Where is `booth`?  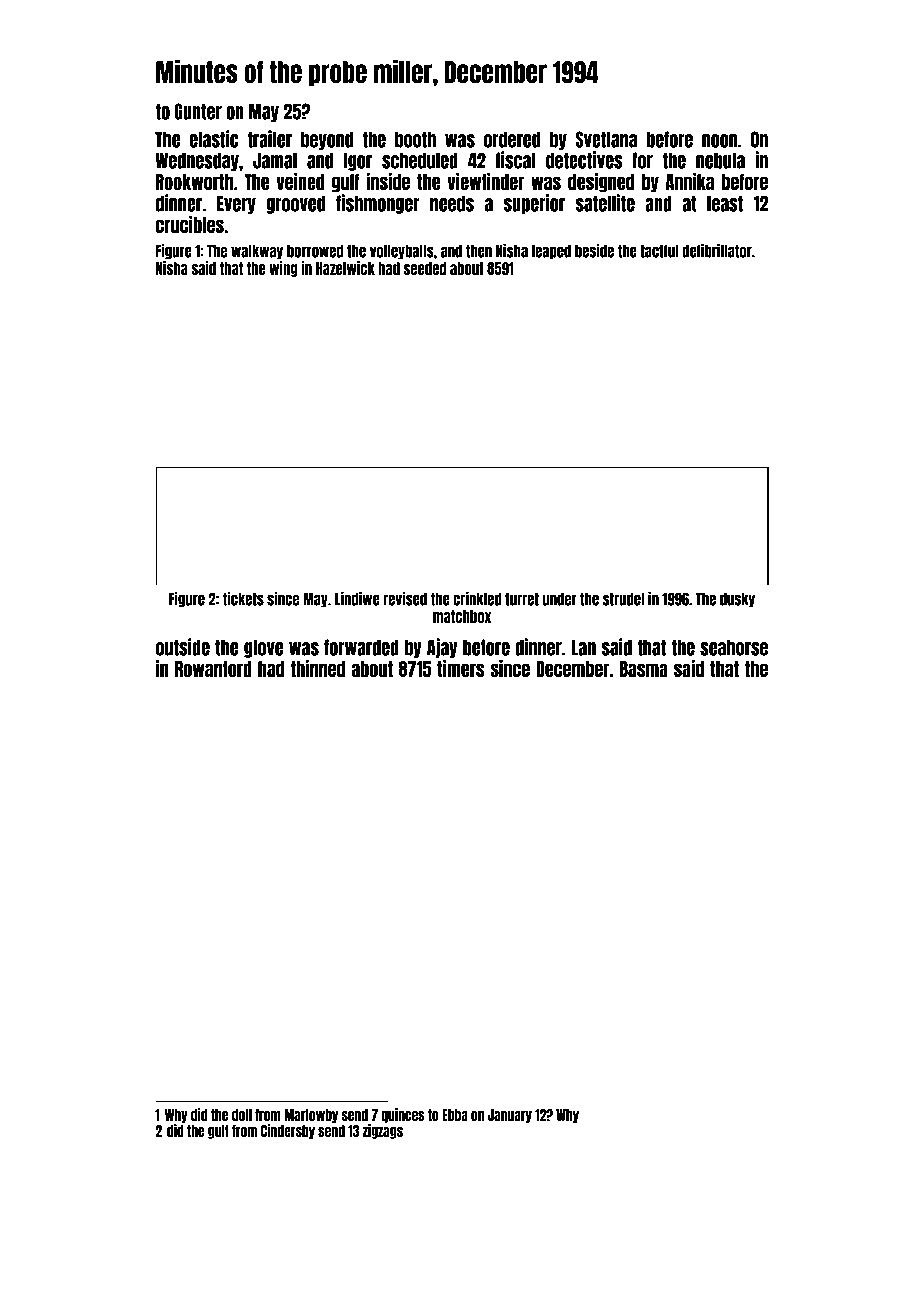 booth is located at coordinates (415, 139).
